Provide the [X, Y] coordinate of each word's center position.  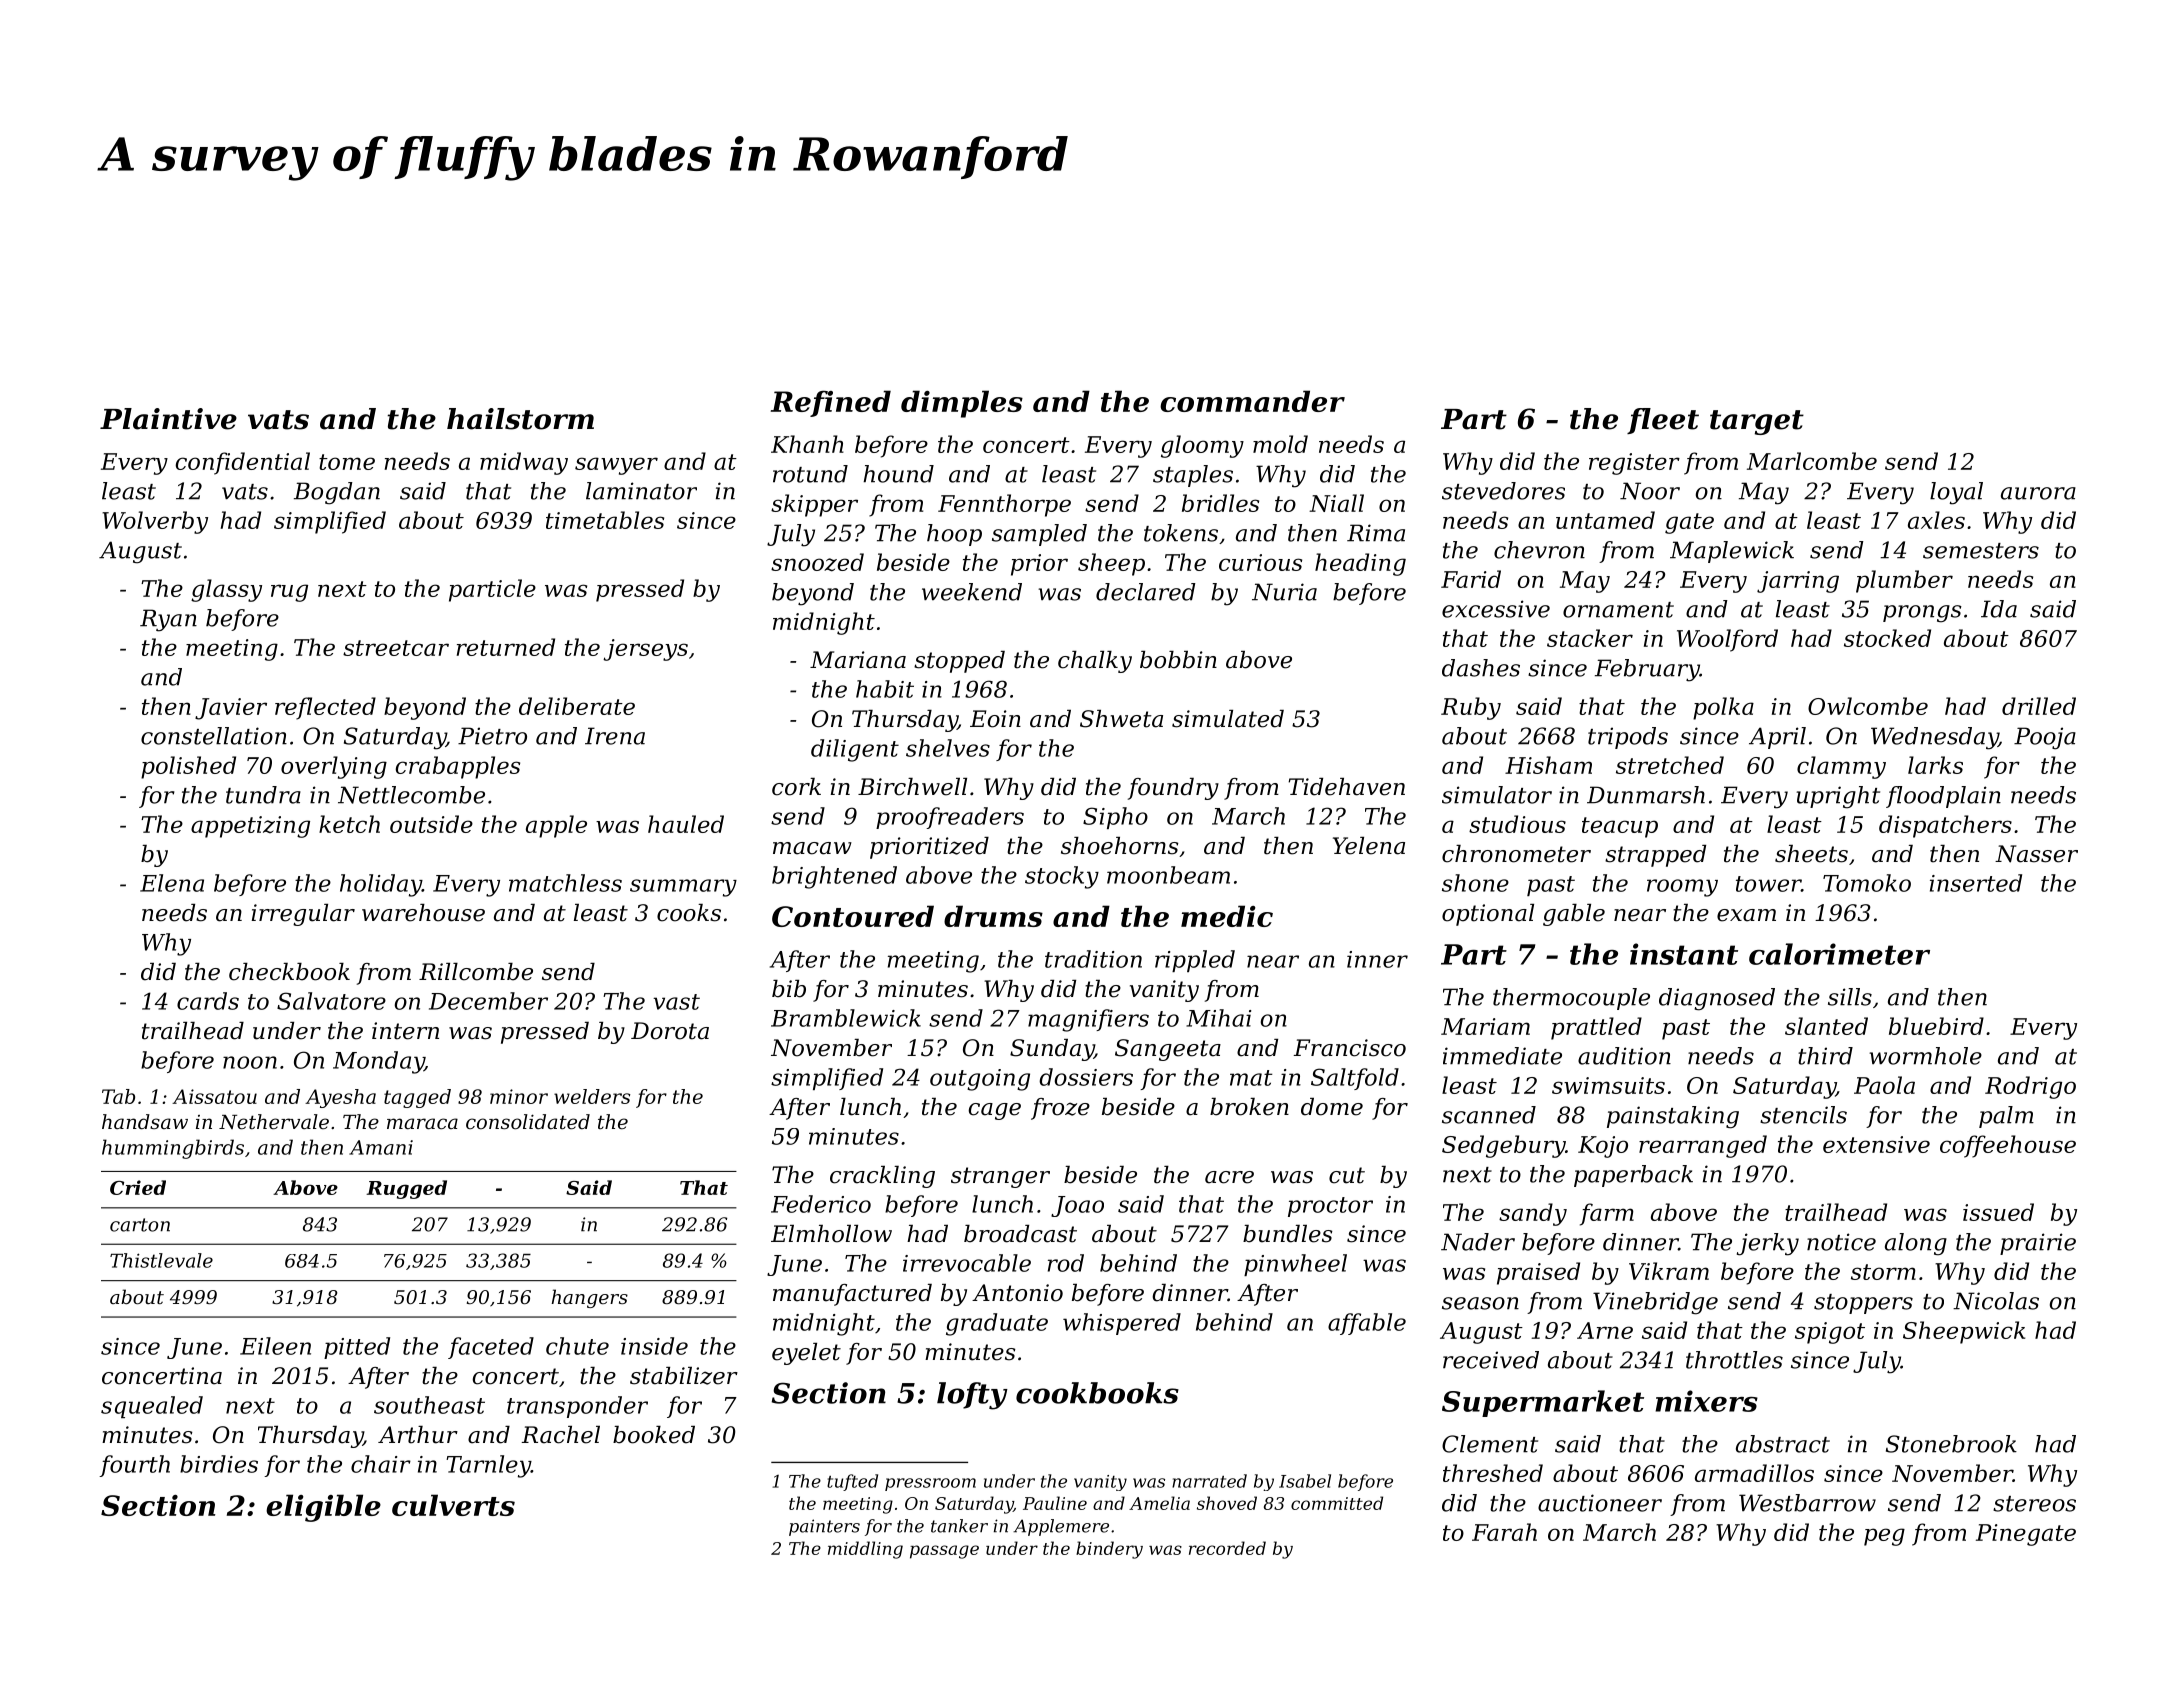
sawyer [616, 466]
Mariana [858, 660]
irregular [303, 915]
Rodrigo [2030, 1087]
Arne [1605, 1330]
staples [1193, 476]
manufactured [852, 1295]
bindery [1109, 1550]
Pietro [492, 736]
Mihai [1218, 1018]
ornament [1618, 610]
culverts [453, 1505]
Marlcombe [1812, 461]
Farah [1504, 1532]
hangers [590, 1298]
